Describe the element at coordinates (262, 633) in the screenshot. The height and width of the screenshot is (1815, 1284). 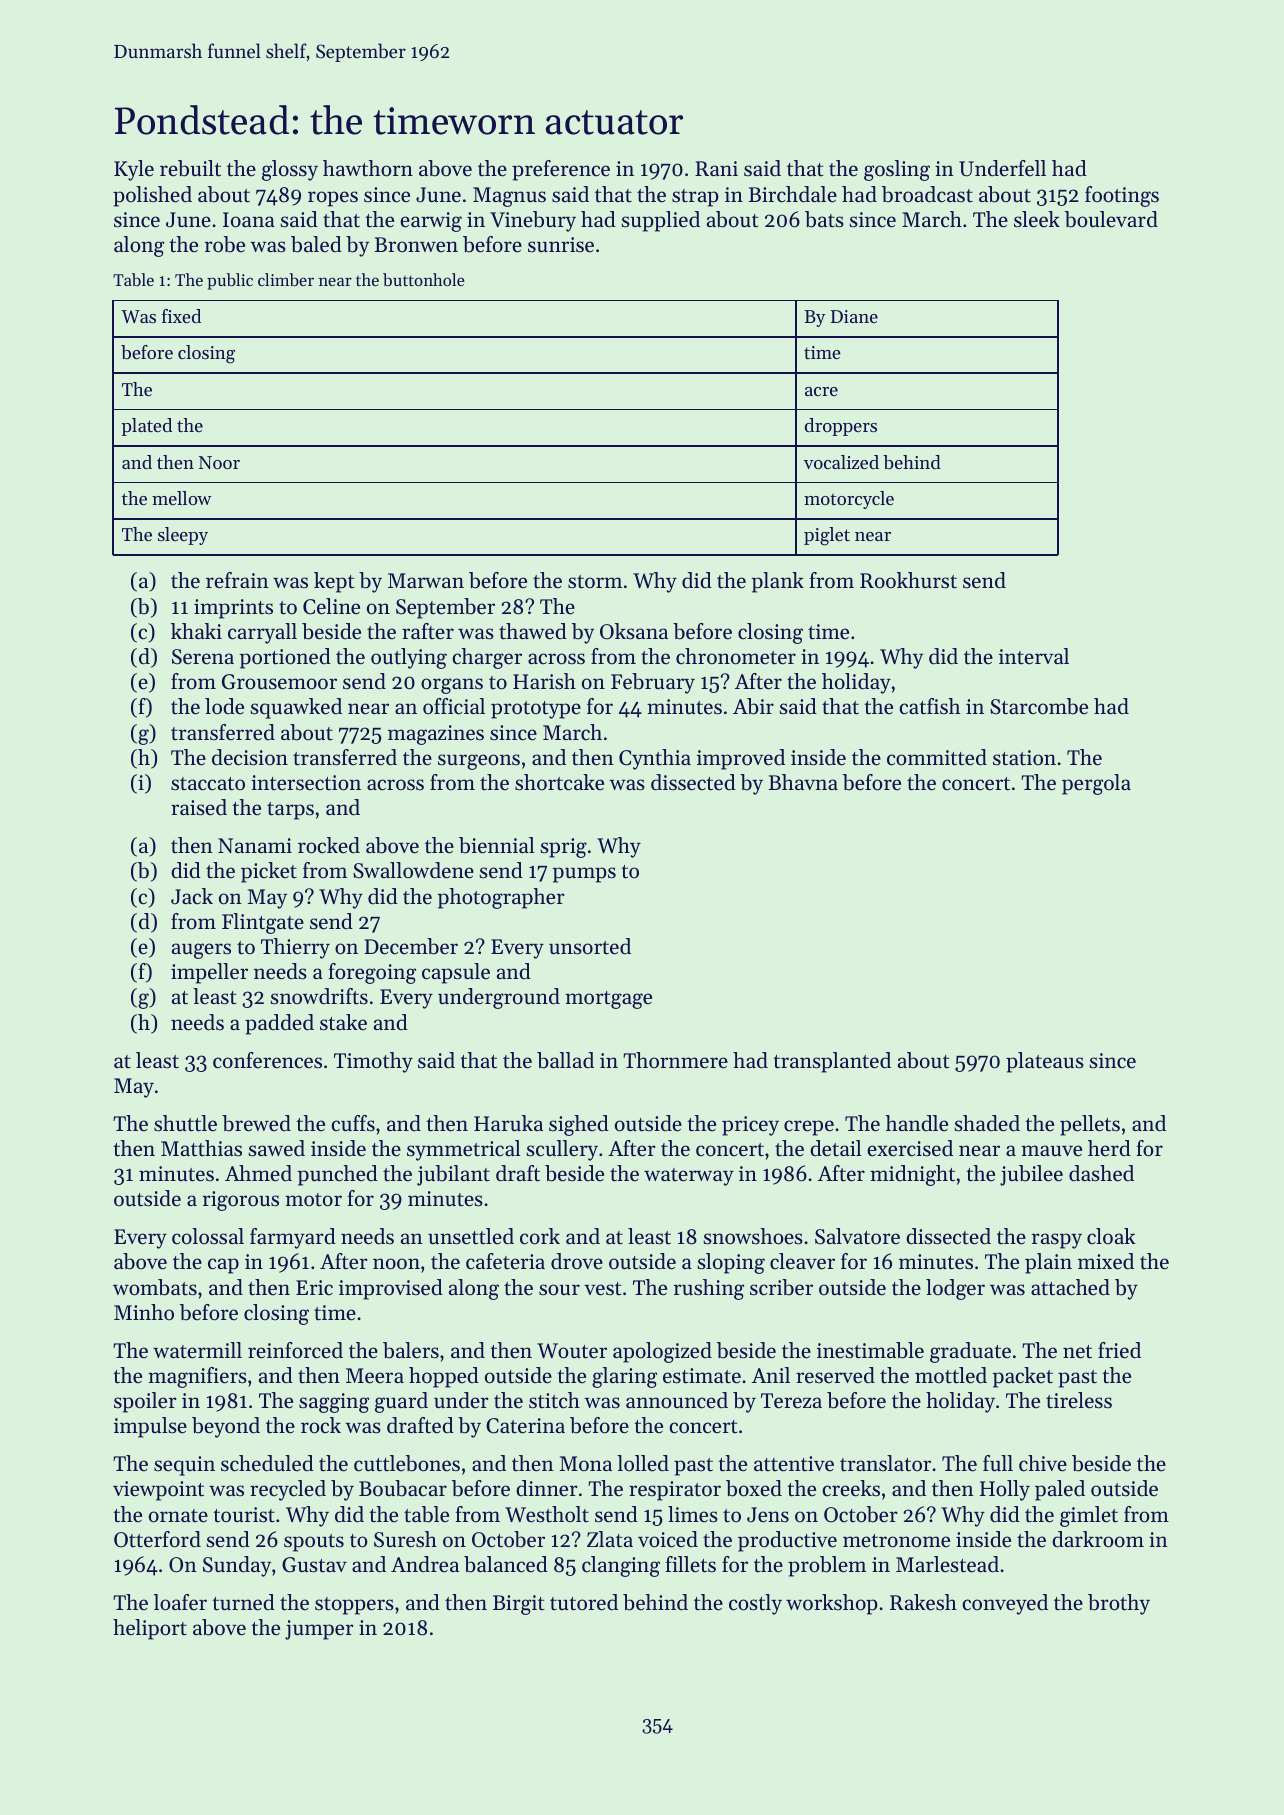
I see `carryall` at that location.
